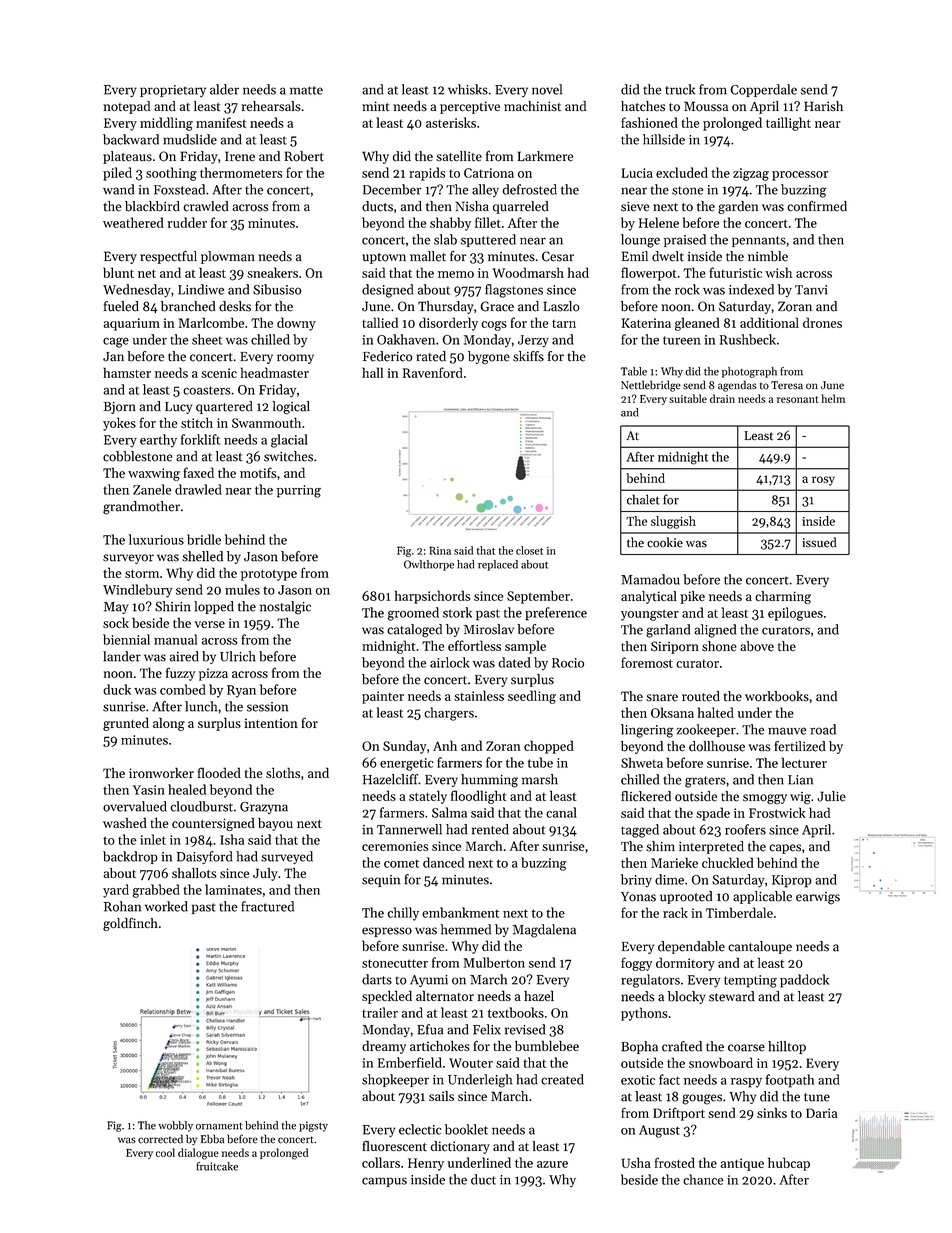  Describe the element at coordinates (212, 1139) in the screenshot. I see `Ebba` at that location.
